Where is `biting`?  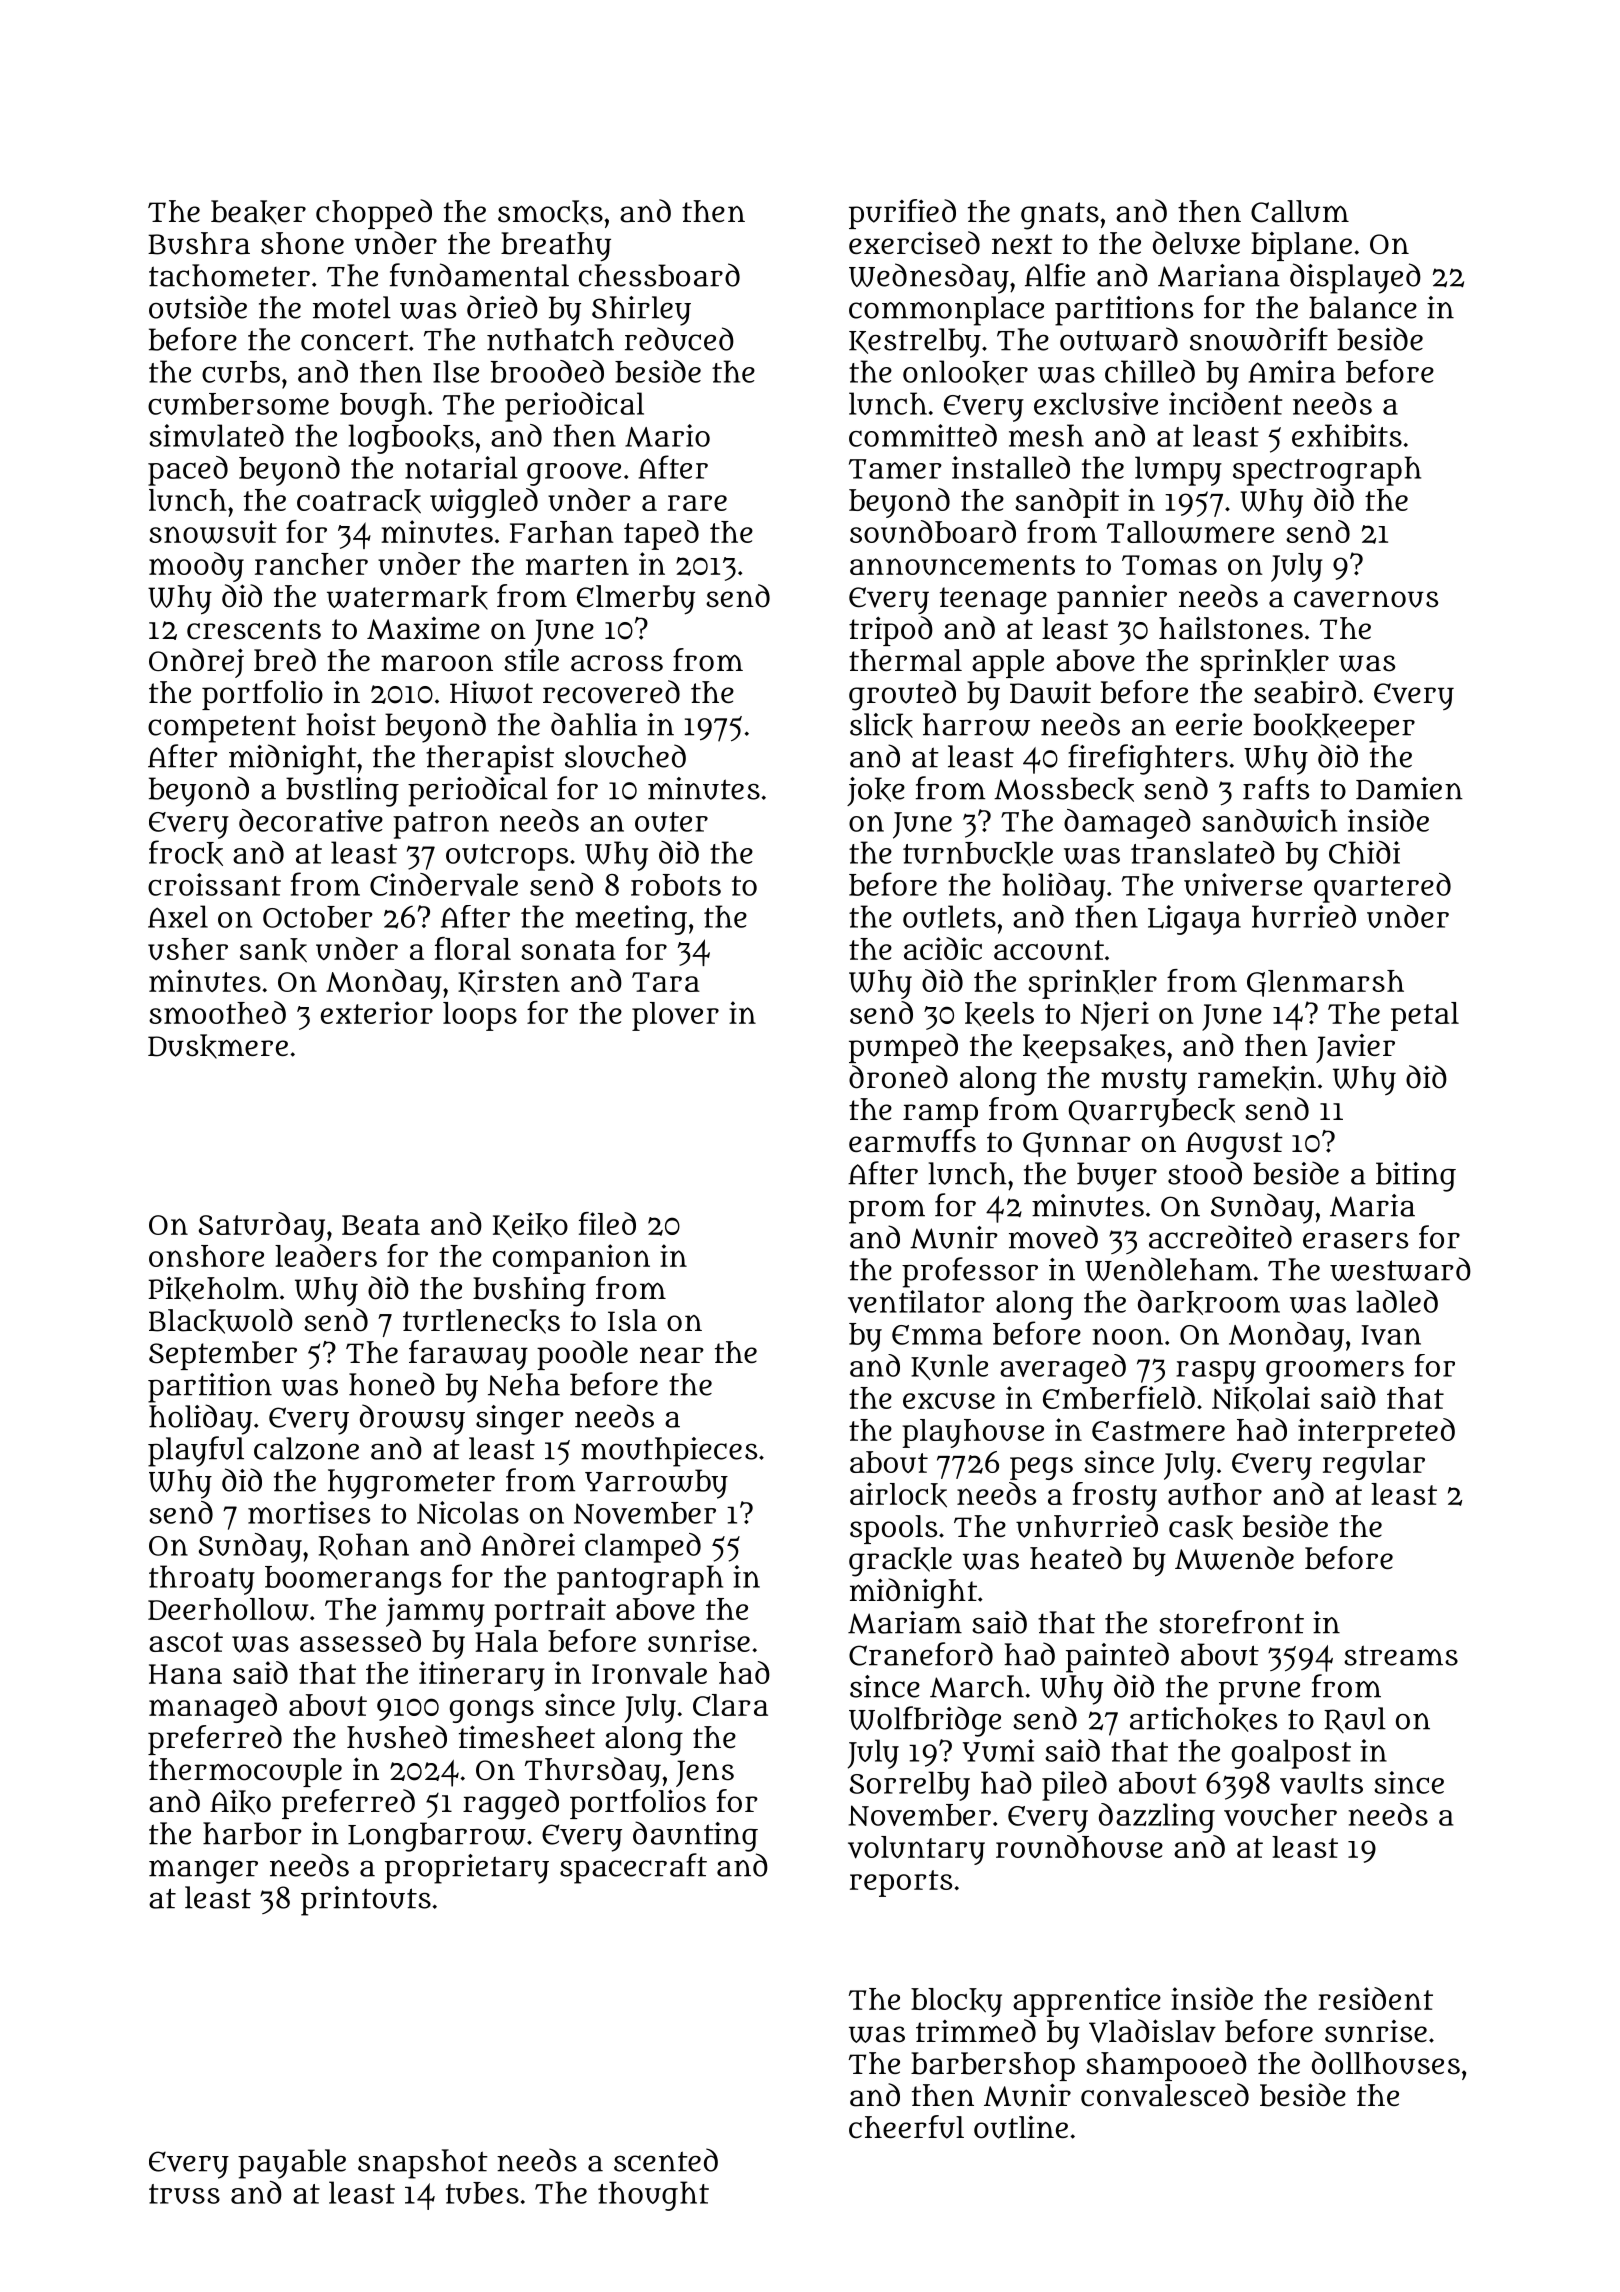
biting is located at coordinates (1416, 1177).
